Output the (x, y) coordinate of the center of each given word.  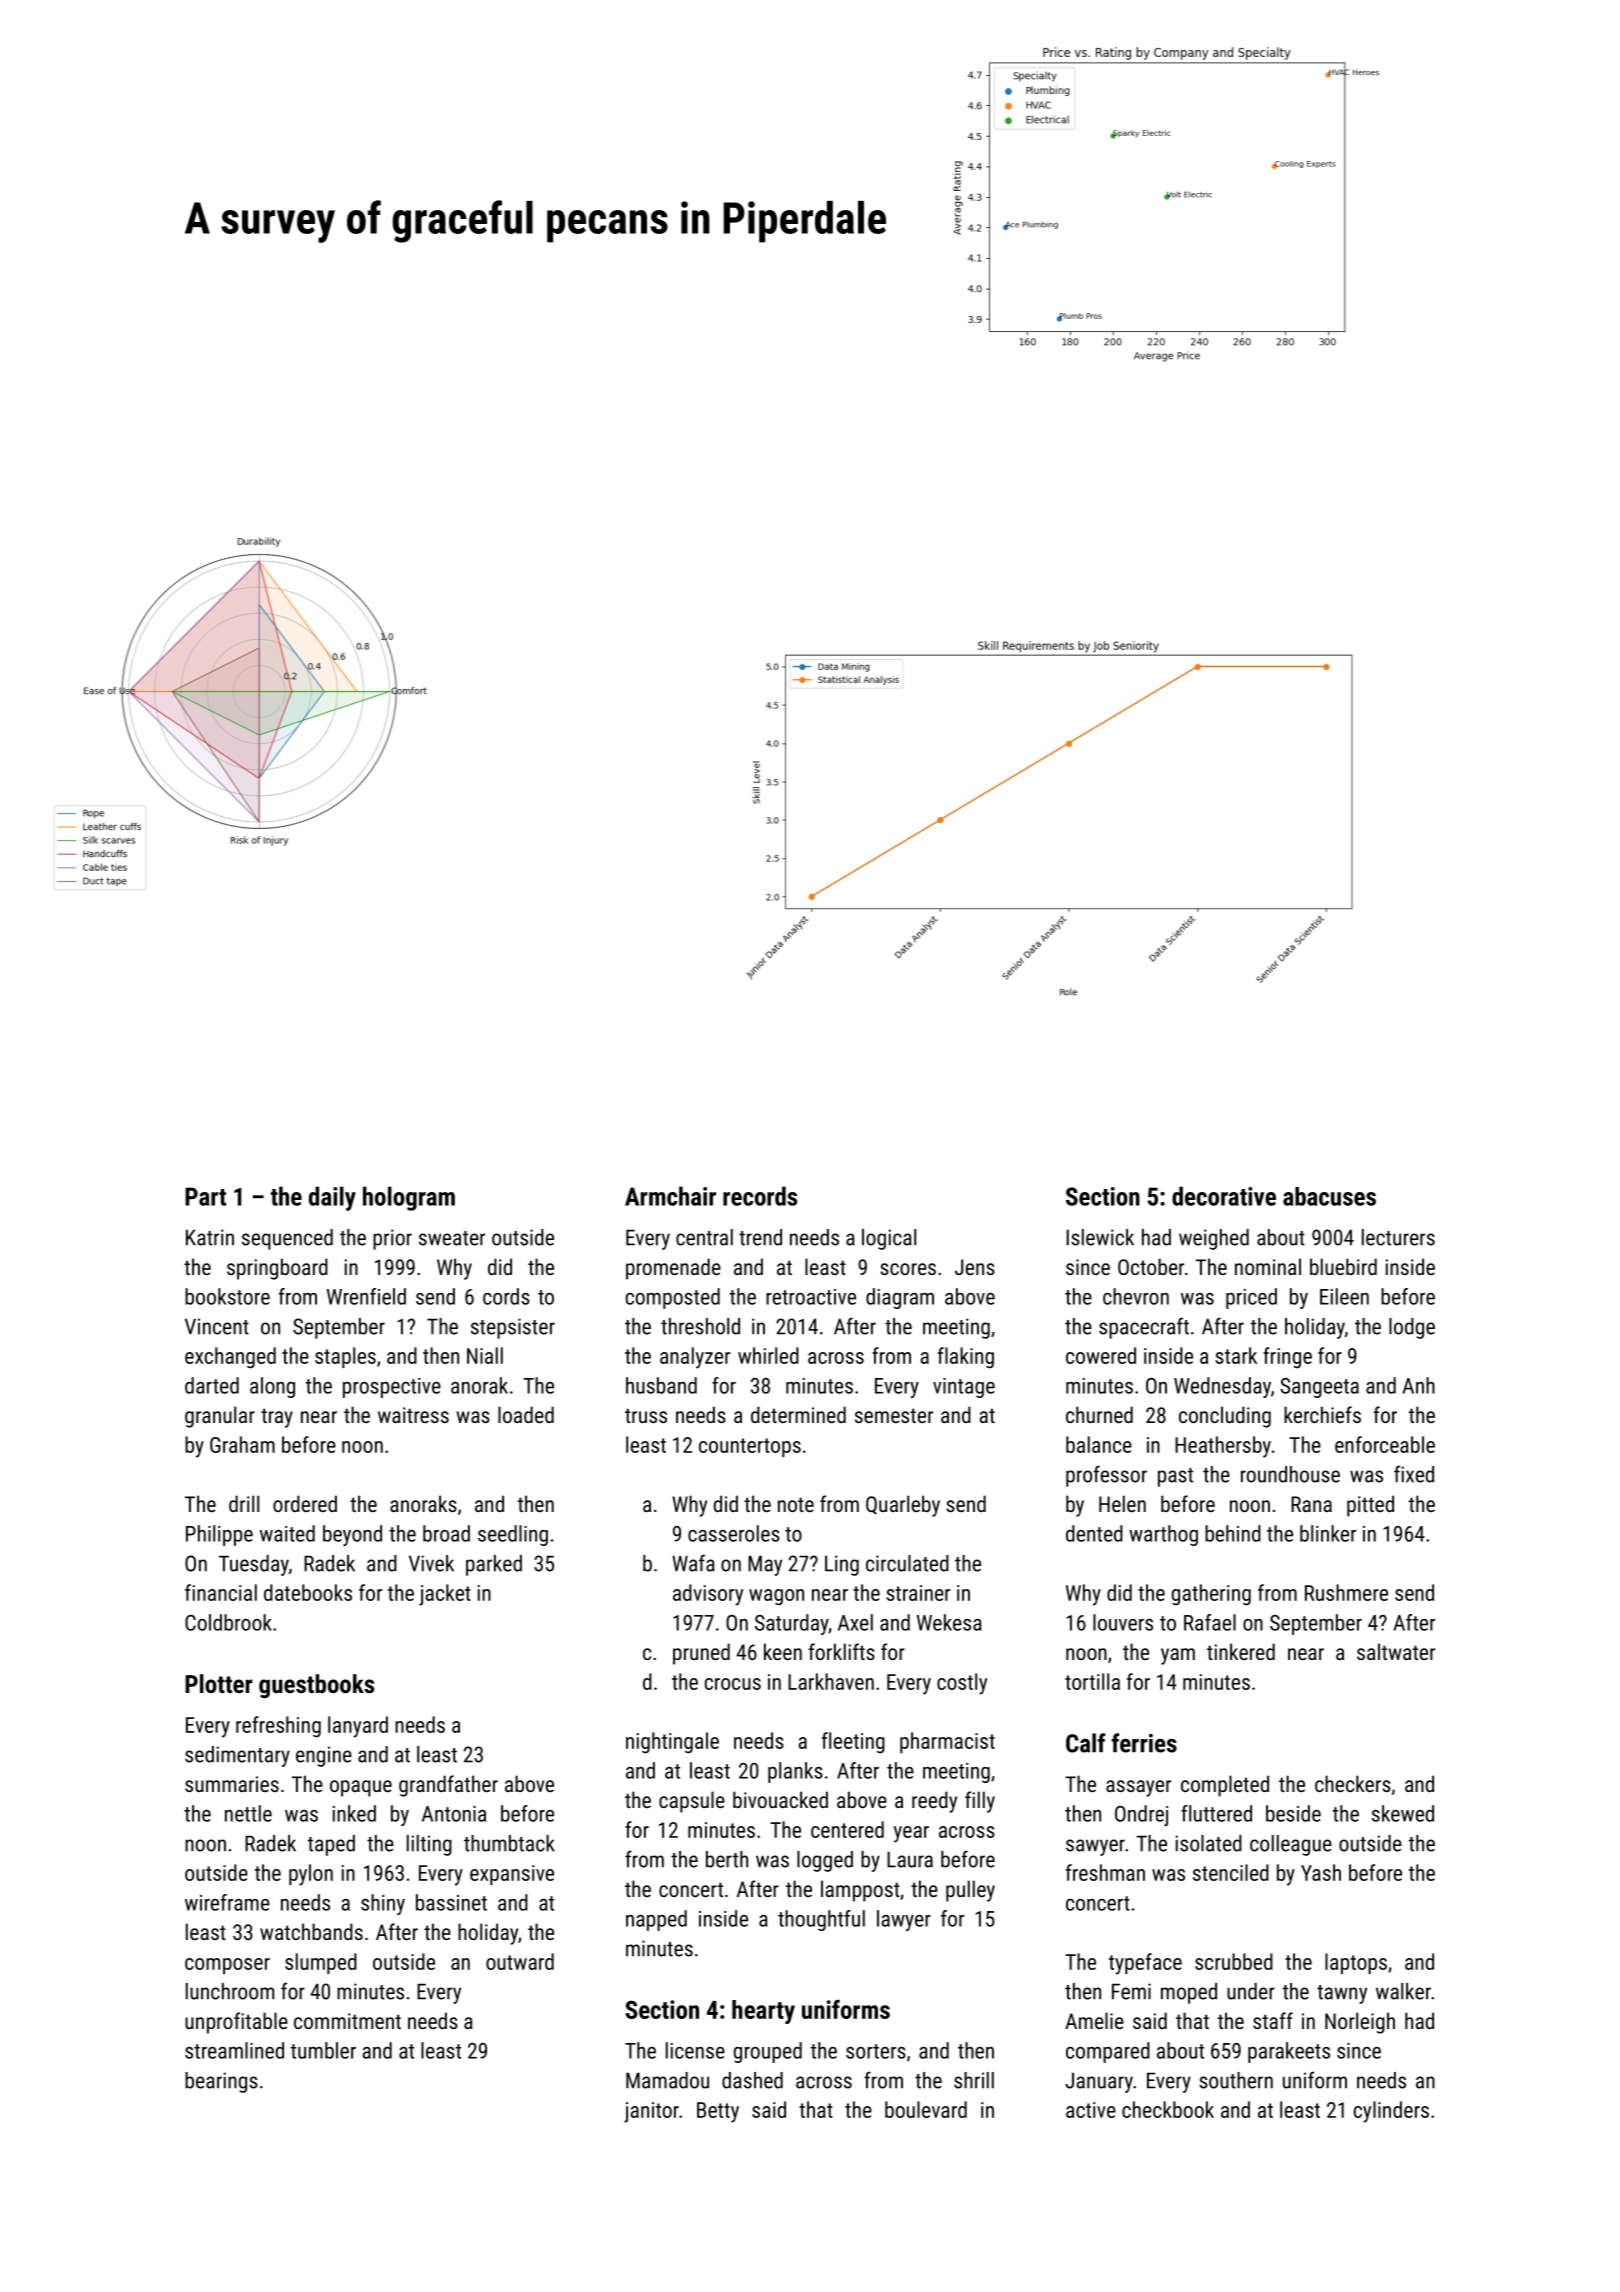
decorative (1224, 1196)
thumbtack (509, 1843)
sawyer (1095, 1847)
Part (205, 1196)
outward (520, 1961)
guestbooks (316, 1686)
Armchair (670, 1196)
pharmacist (947, 1742)
